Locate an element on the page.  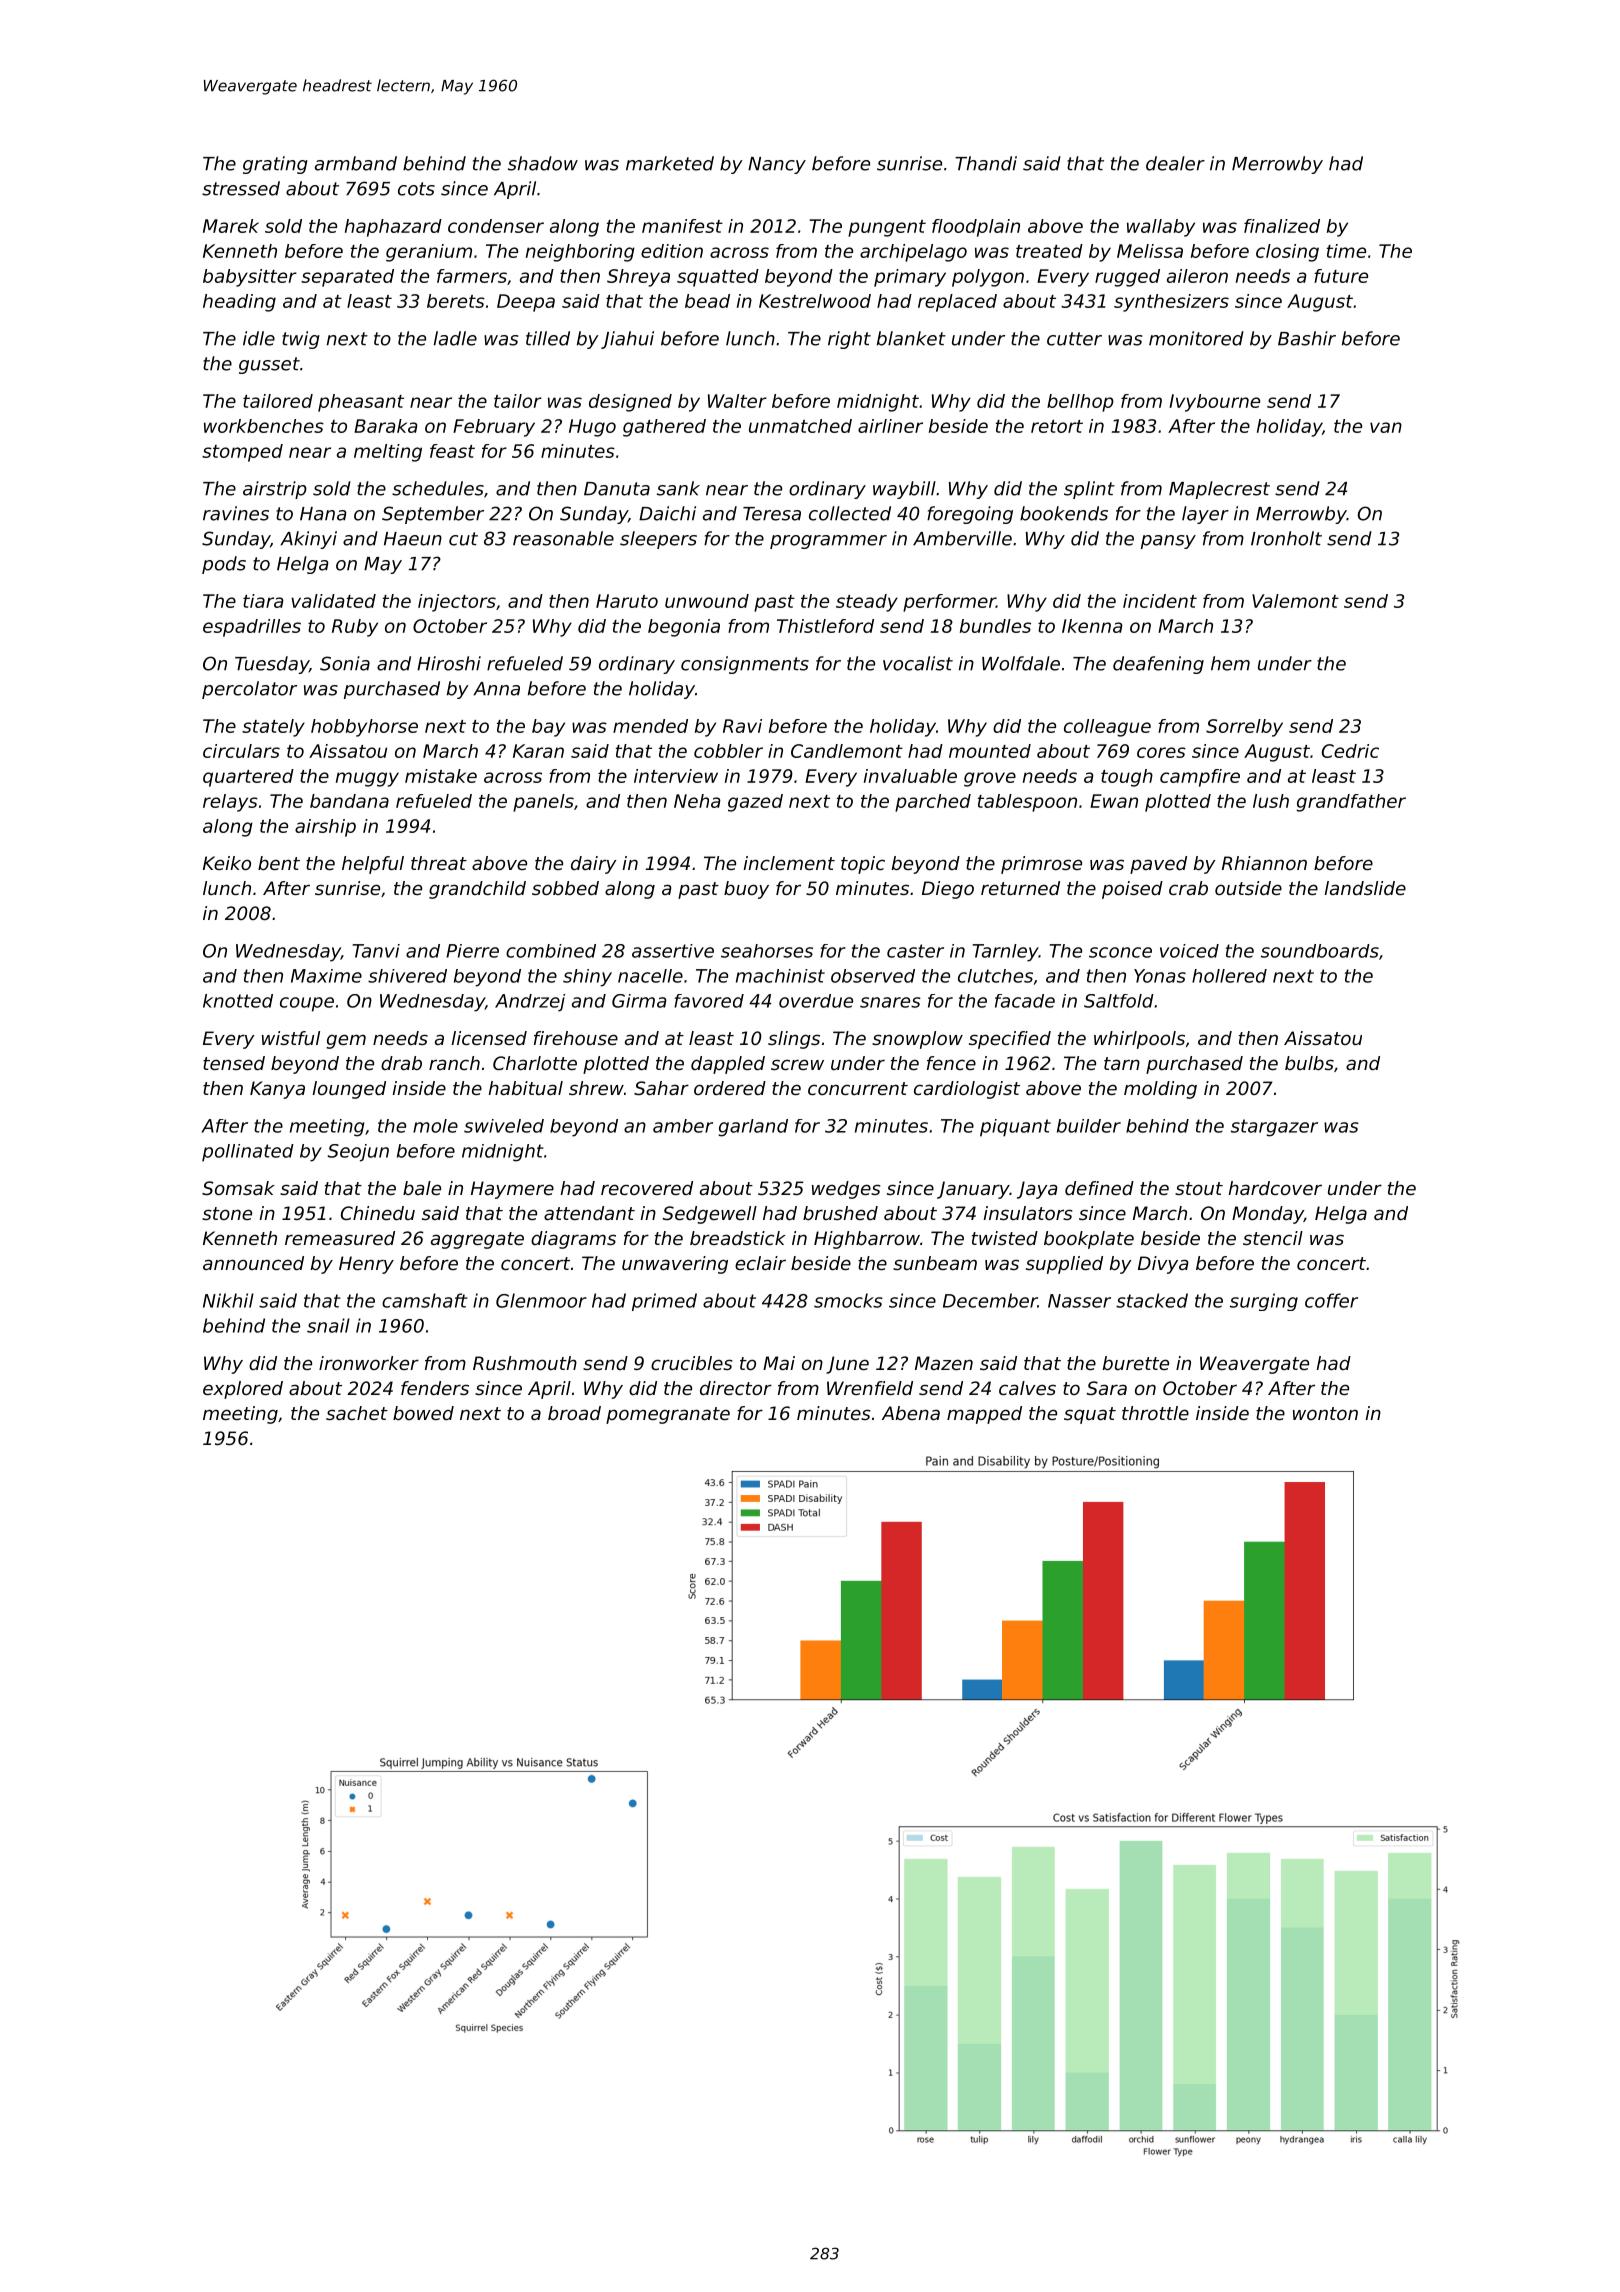
vocalist is located at coordinates (918, 663).
